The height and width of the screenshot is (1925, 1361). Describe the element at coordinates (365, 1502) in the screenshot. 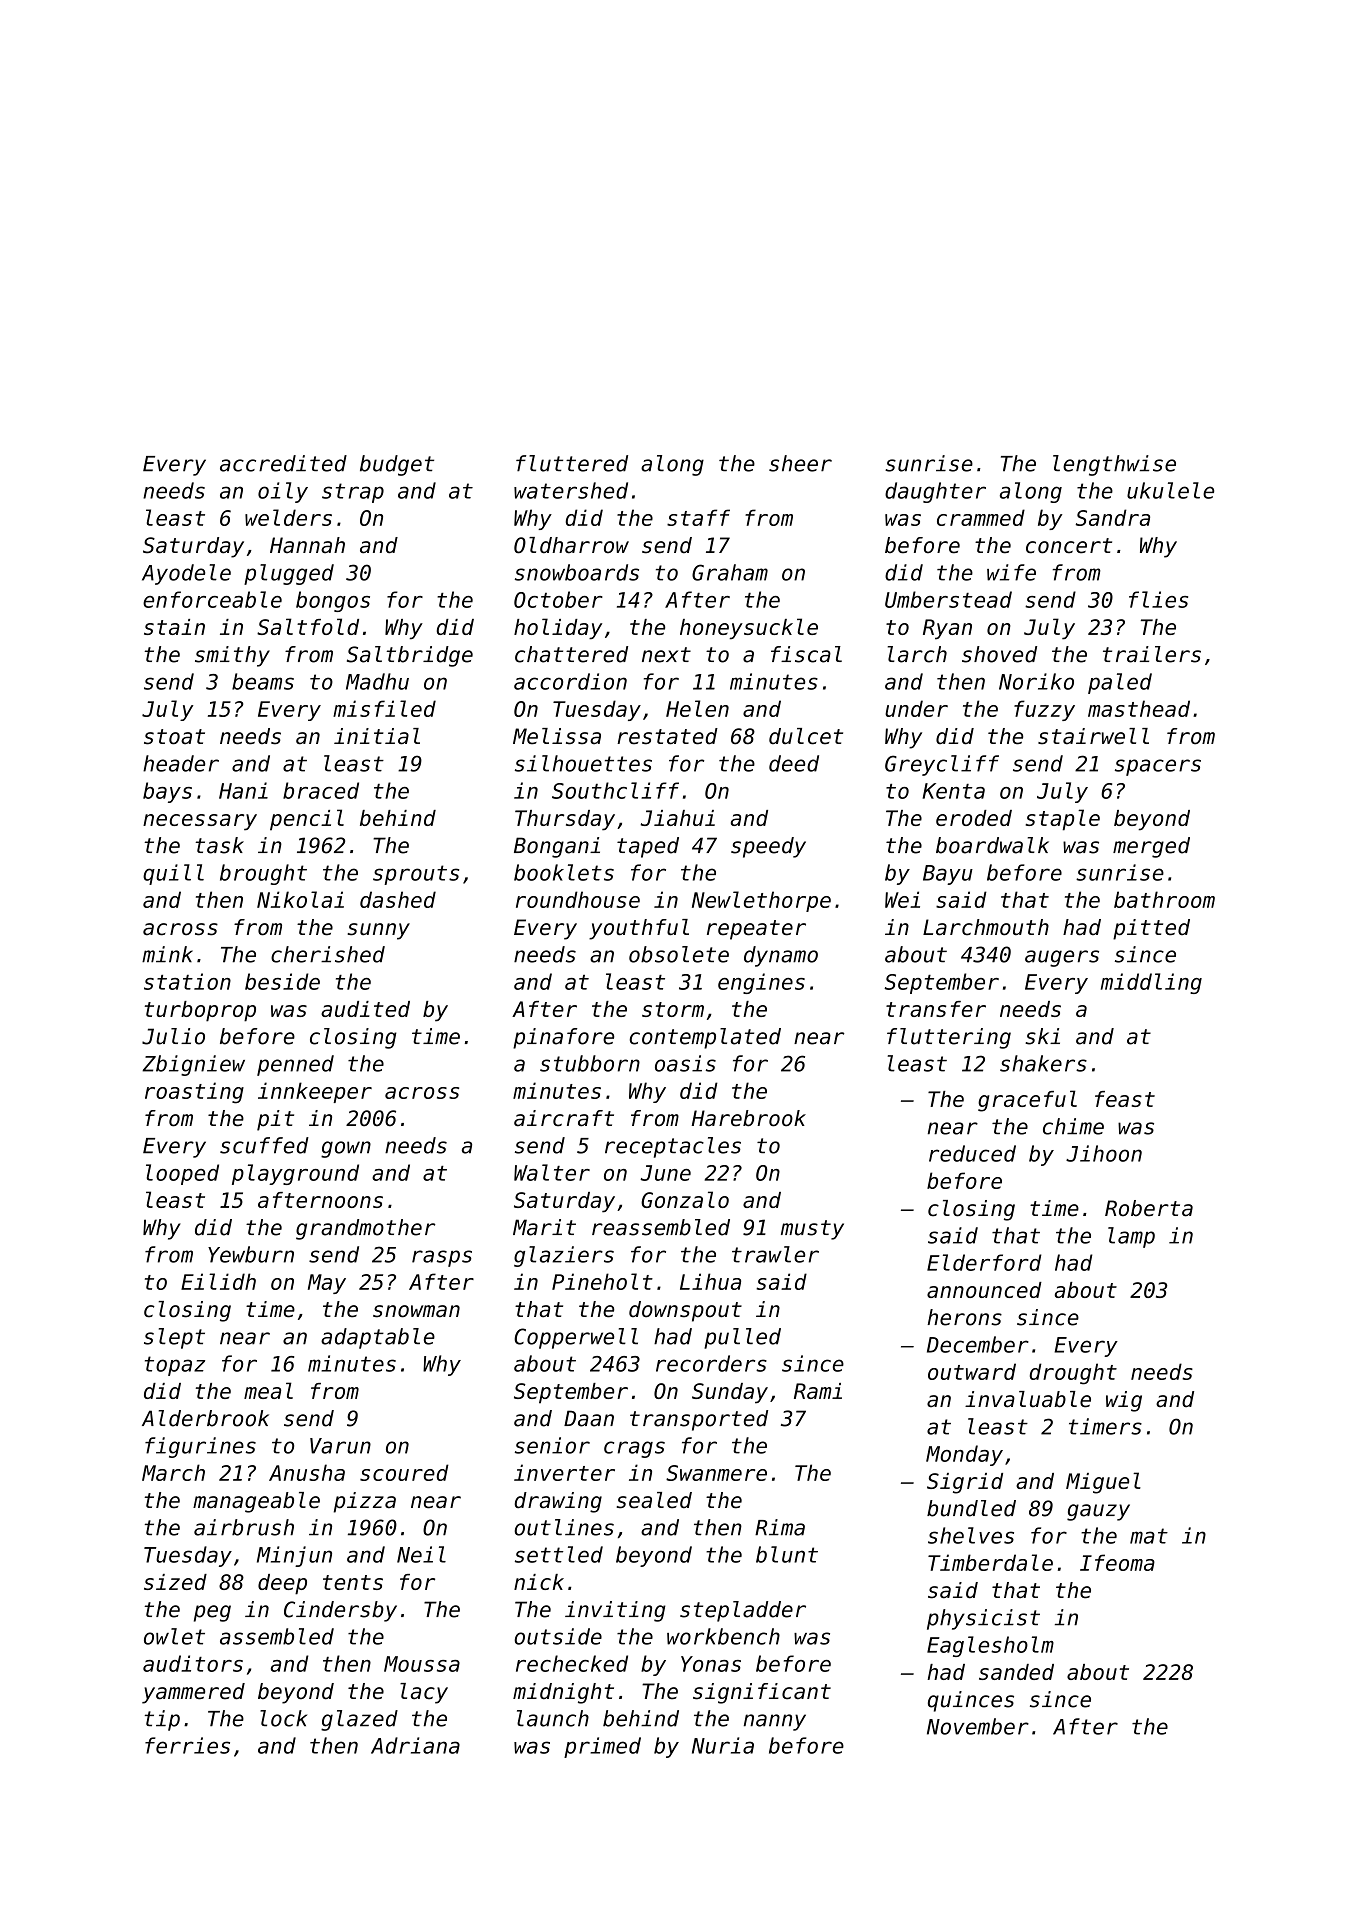

I see `pizza` at that location.
